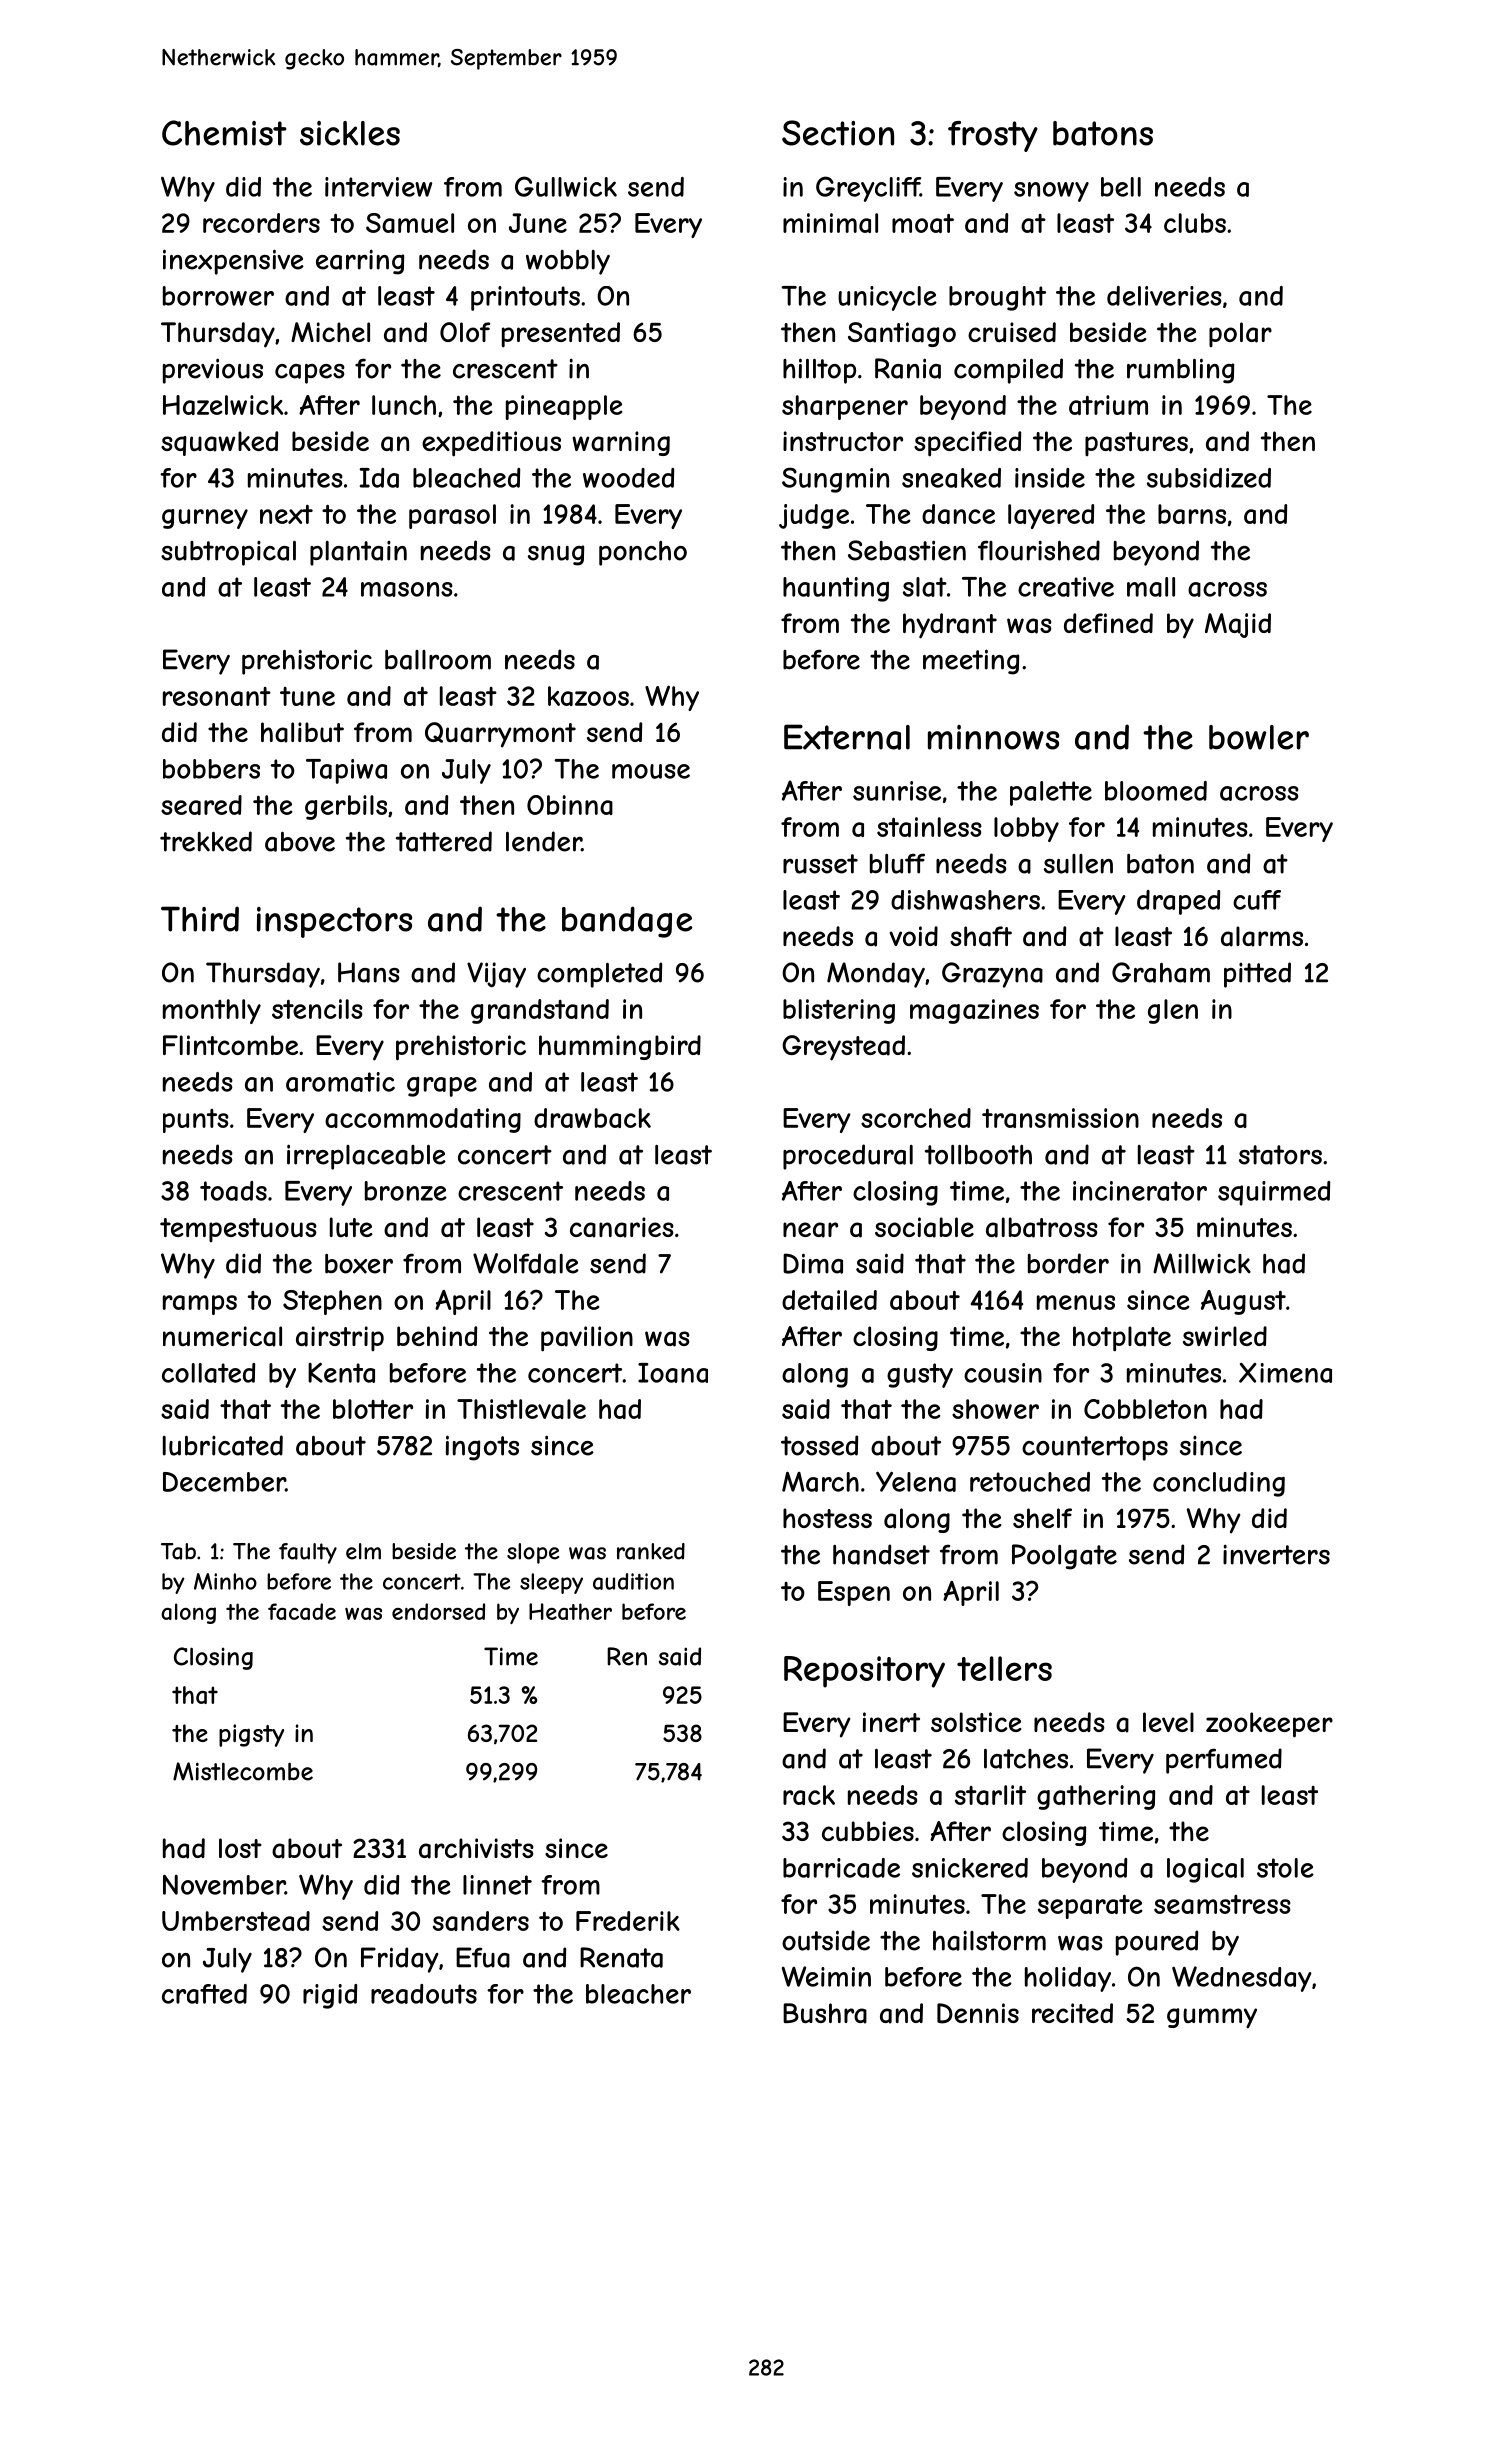 The height and width of the screenshot is (2464, 1496). What do you see at coordinates (1180, 371) in the screenshot?
I see `rumbling` at bounding box center [1180, 371].
